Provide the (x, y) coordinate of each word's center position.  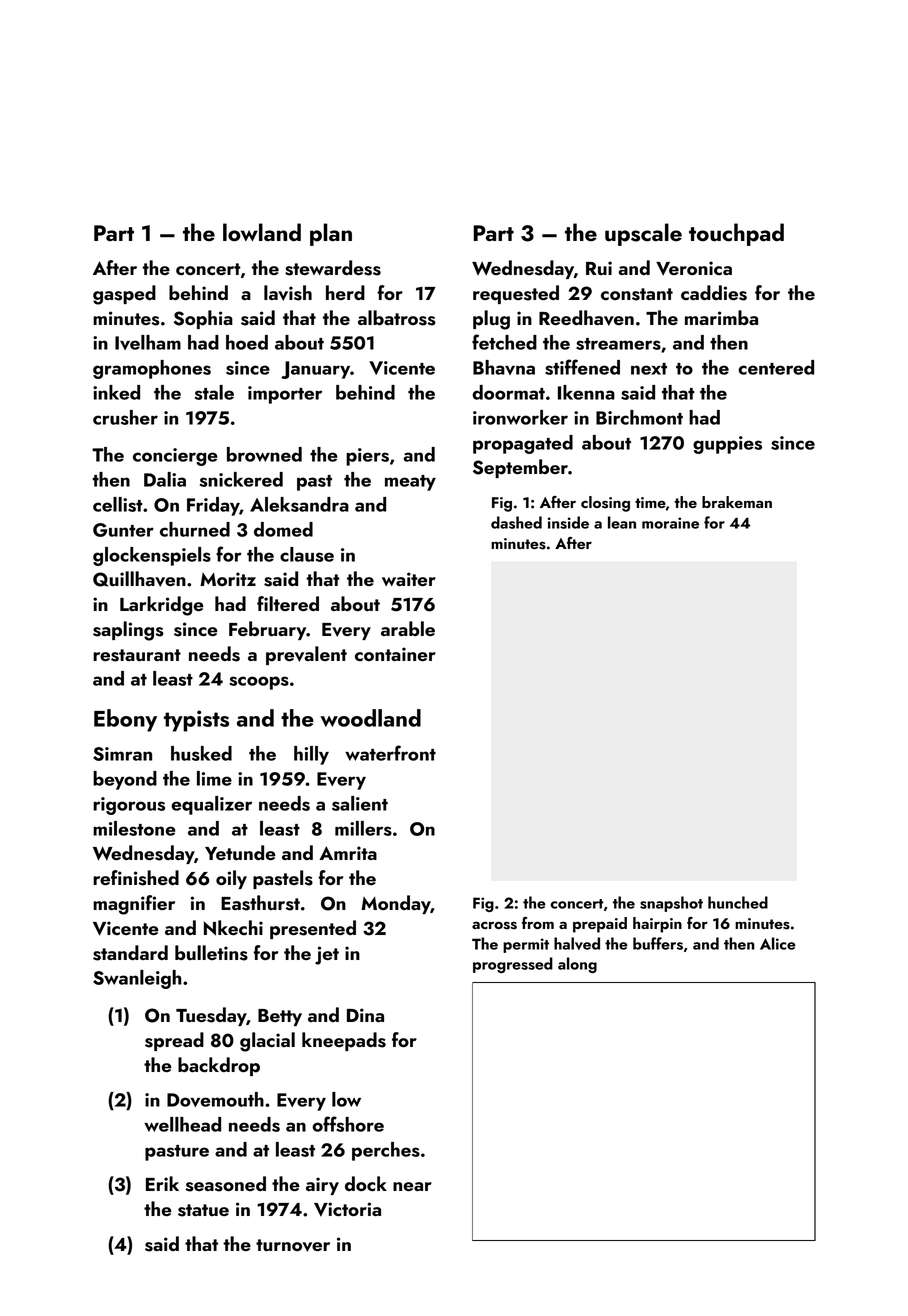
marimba (721, 317)
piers (367, 457)
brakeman (737, 502)
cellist (117, 504)
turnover (293, 1245)
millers (363, 828)
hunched (738, 902)
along (577, 965)
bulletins (211, 953)
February (268, 630)
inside (568, 522)
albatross (397, 318)
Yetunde (240, 852)
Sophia (203, 319)
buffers (658, 943)
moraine (670, 523)
